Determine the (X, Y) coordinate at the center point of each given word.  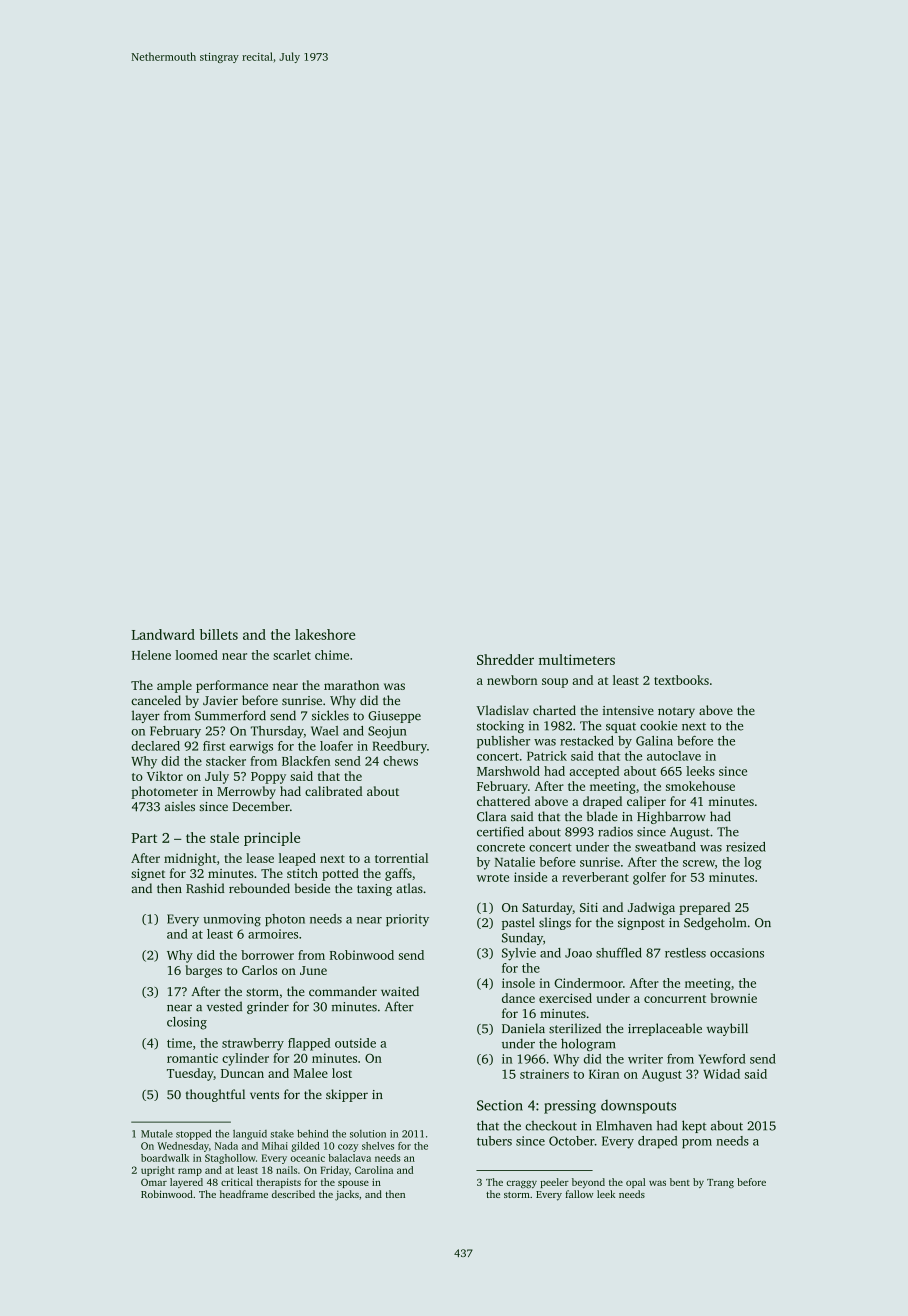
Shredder (505, 659)
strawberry (253, 1044)
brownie (733, 998)
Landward (163, 634)
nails (286, 1170)
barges (204, 971)
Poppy (268, 778)
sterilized (575, 1028)
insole (518, 983)
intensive (628, 710)
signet (148, 875)
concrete (501, 847)
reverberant (595, 877)
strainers (544, 1074)
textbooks (681, 680)
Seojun (387, 732)
